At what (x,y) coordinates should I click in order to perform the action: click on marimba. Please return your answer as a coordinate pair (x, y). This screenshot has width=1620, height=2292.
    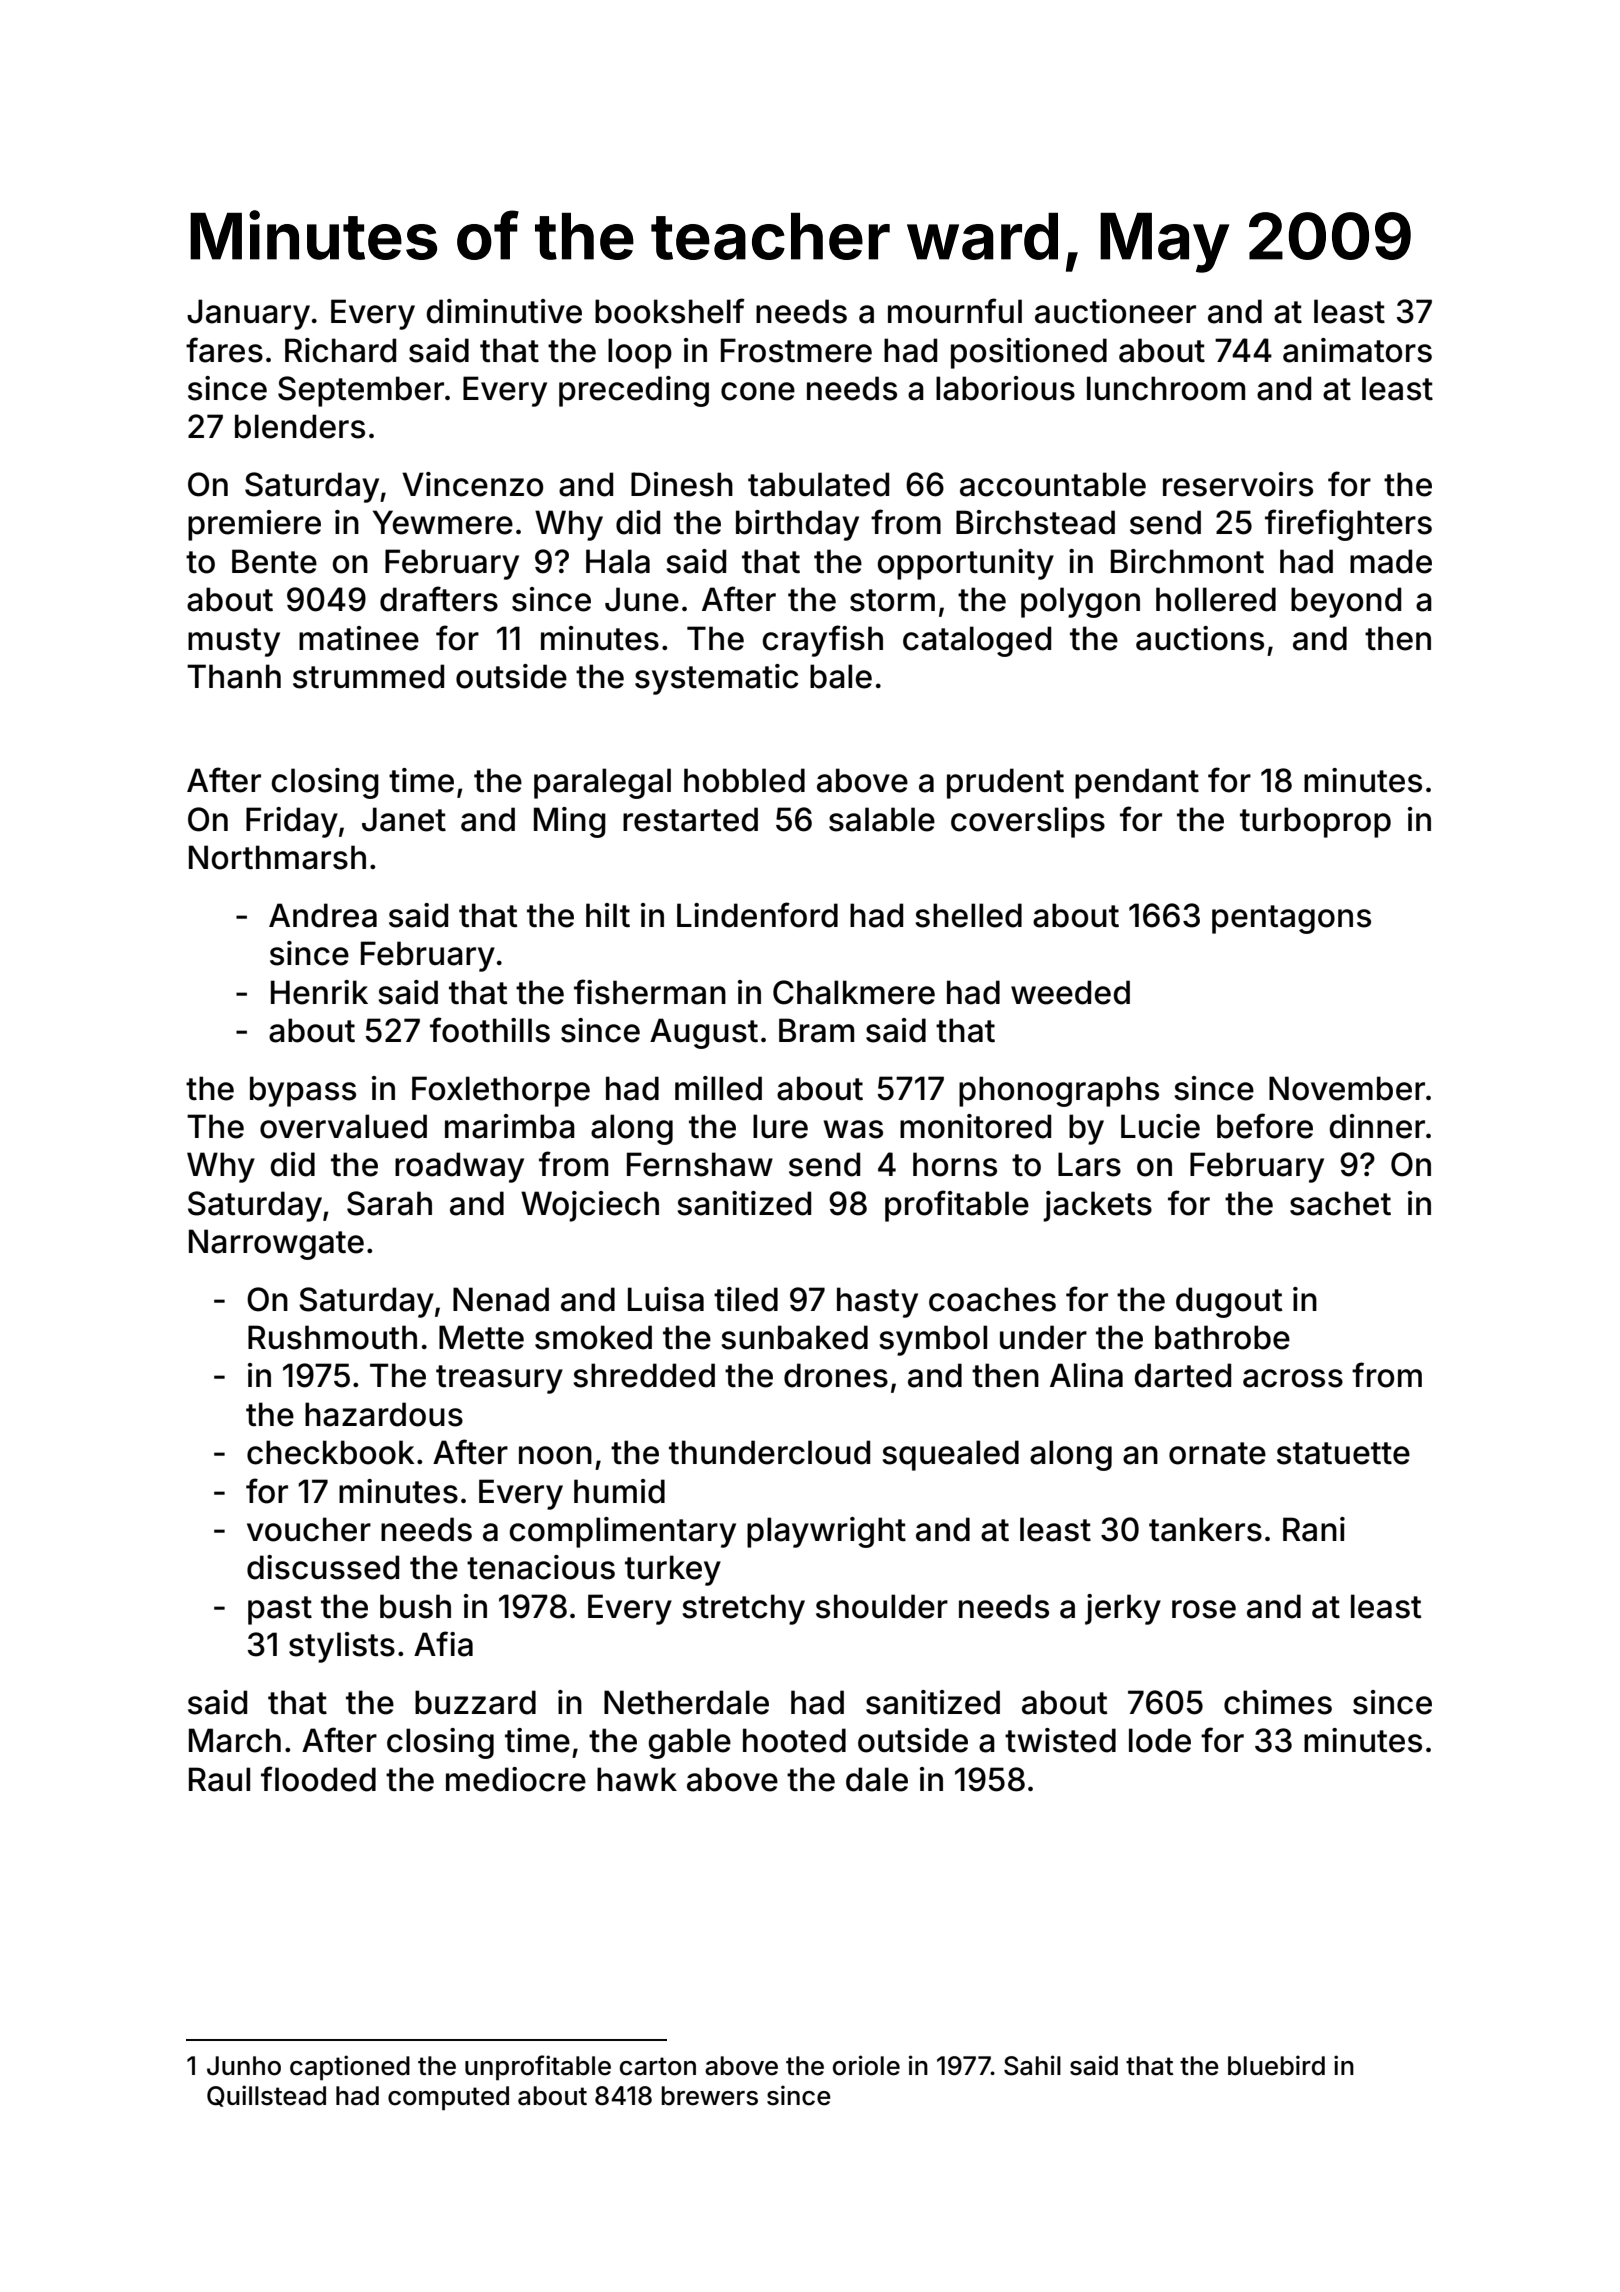
    Looking at the image, I should click on (510, 1126).
